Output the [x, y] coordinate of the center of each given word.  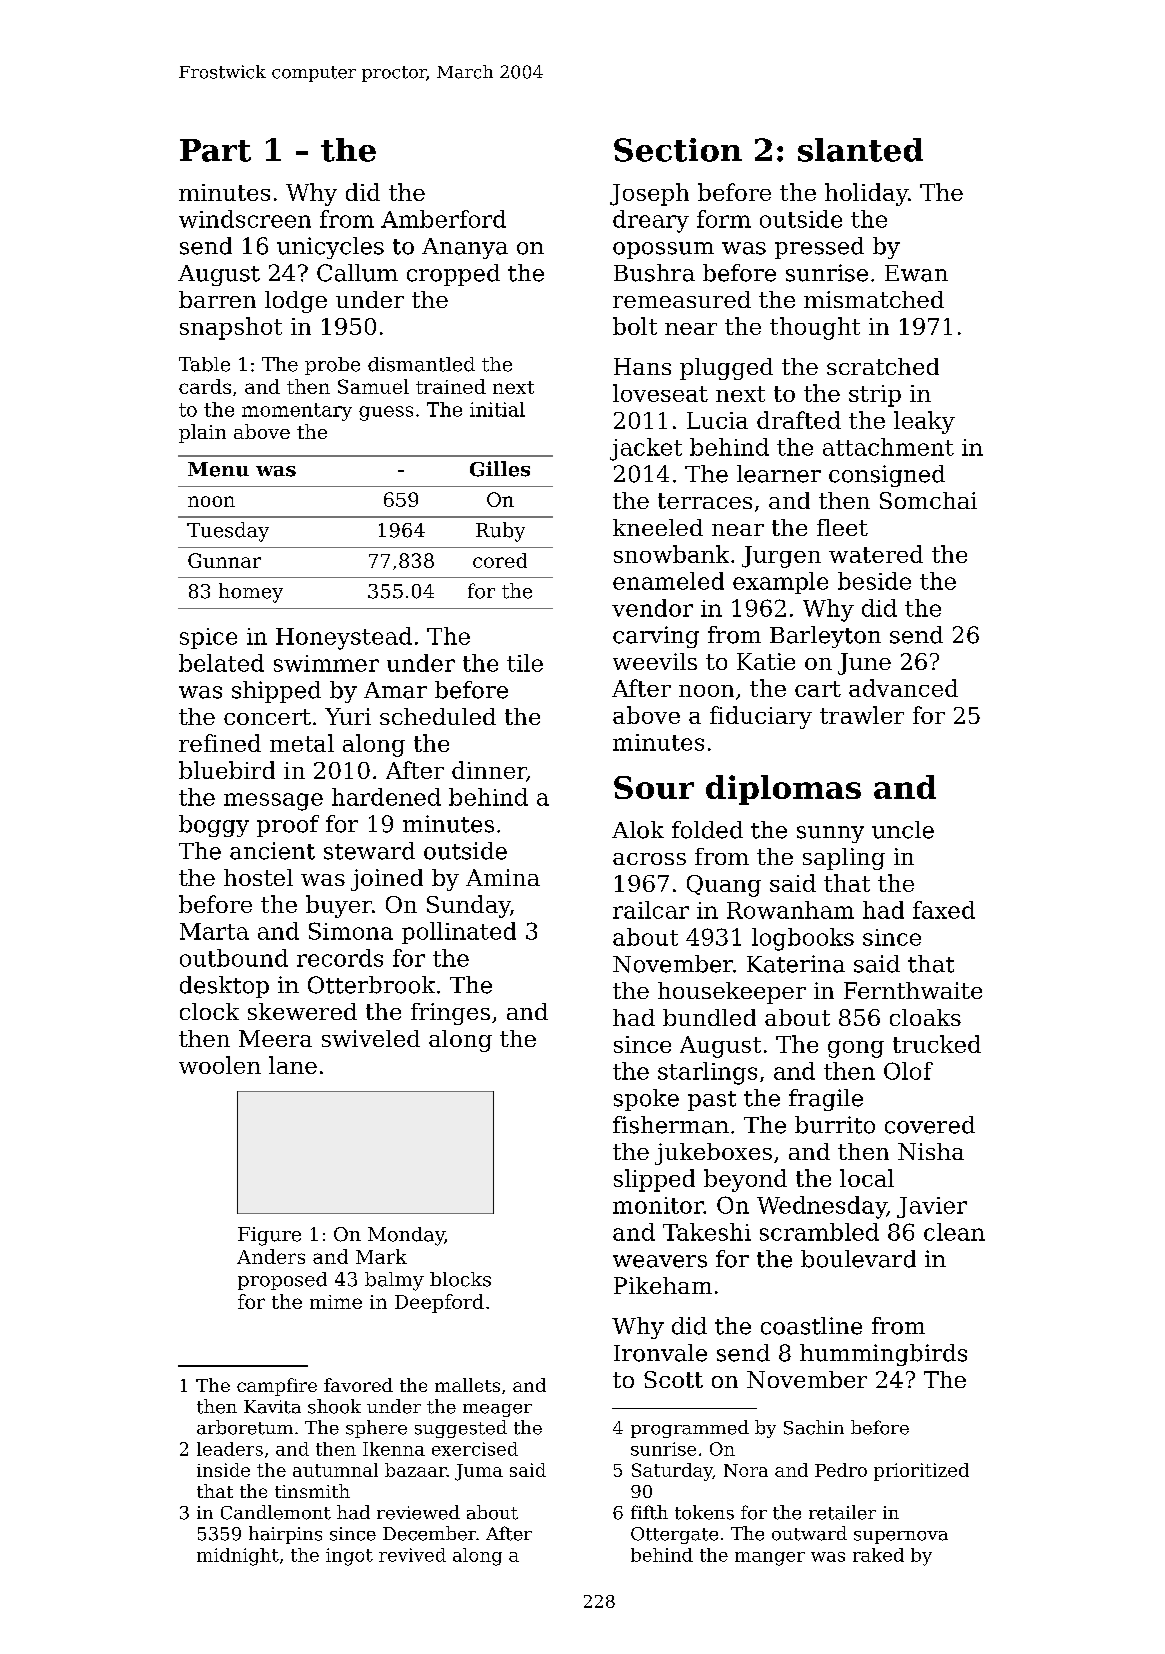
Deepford [439, 1303]
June [864, 664]
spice [208, 638]
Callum [357, 273]
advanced [903, 688]
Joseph [649, 194]
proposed [282, 1281]
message [273, 802]
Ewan [916, 273]
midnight [238, 1557]
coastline [811, 1326]
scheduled [438, 716]
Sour [654, 787]
